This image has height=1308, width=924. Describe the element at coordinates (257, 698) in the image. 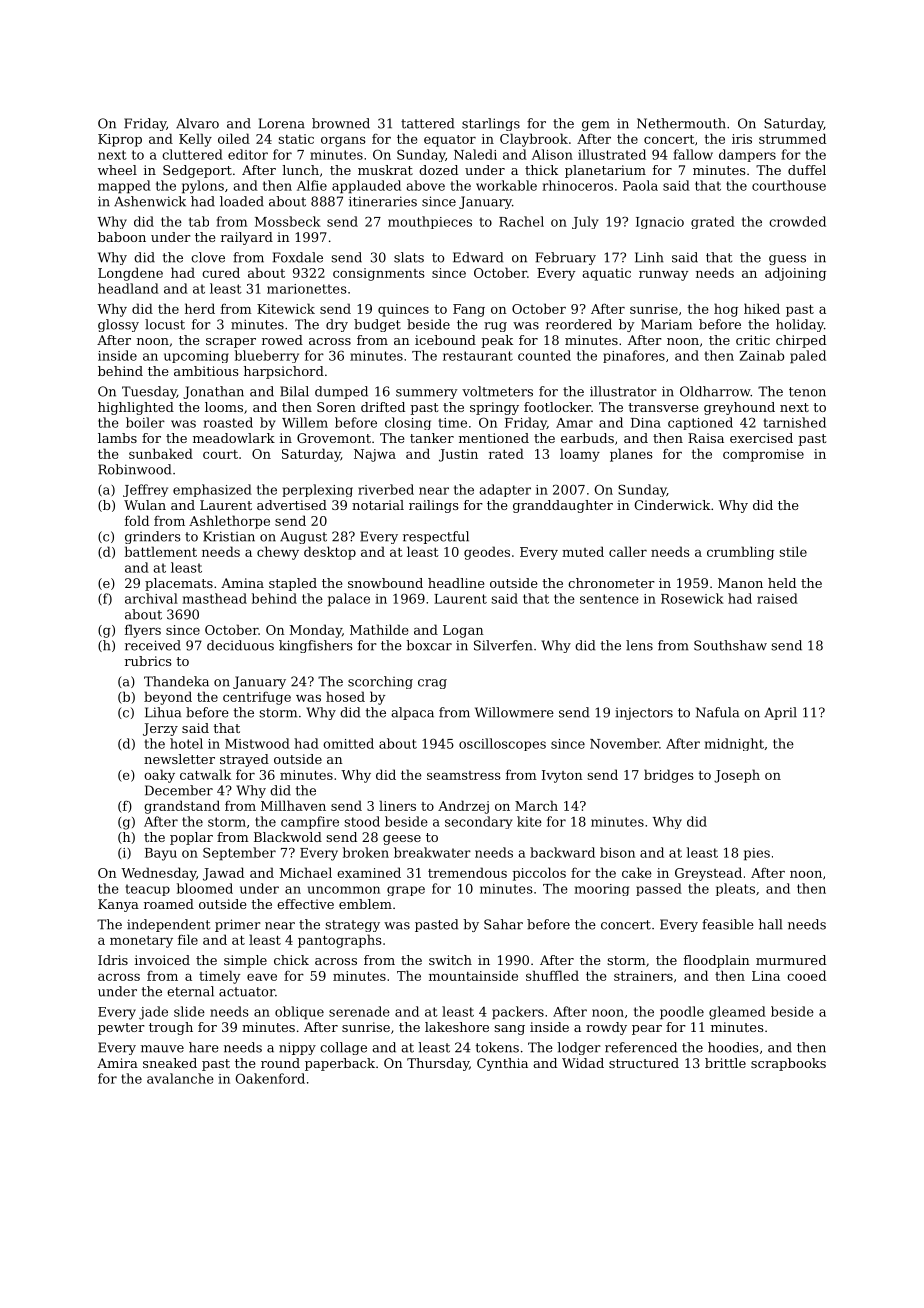

I see `centrifuge` at that location.
